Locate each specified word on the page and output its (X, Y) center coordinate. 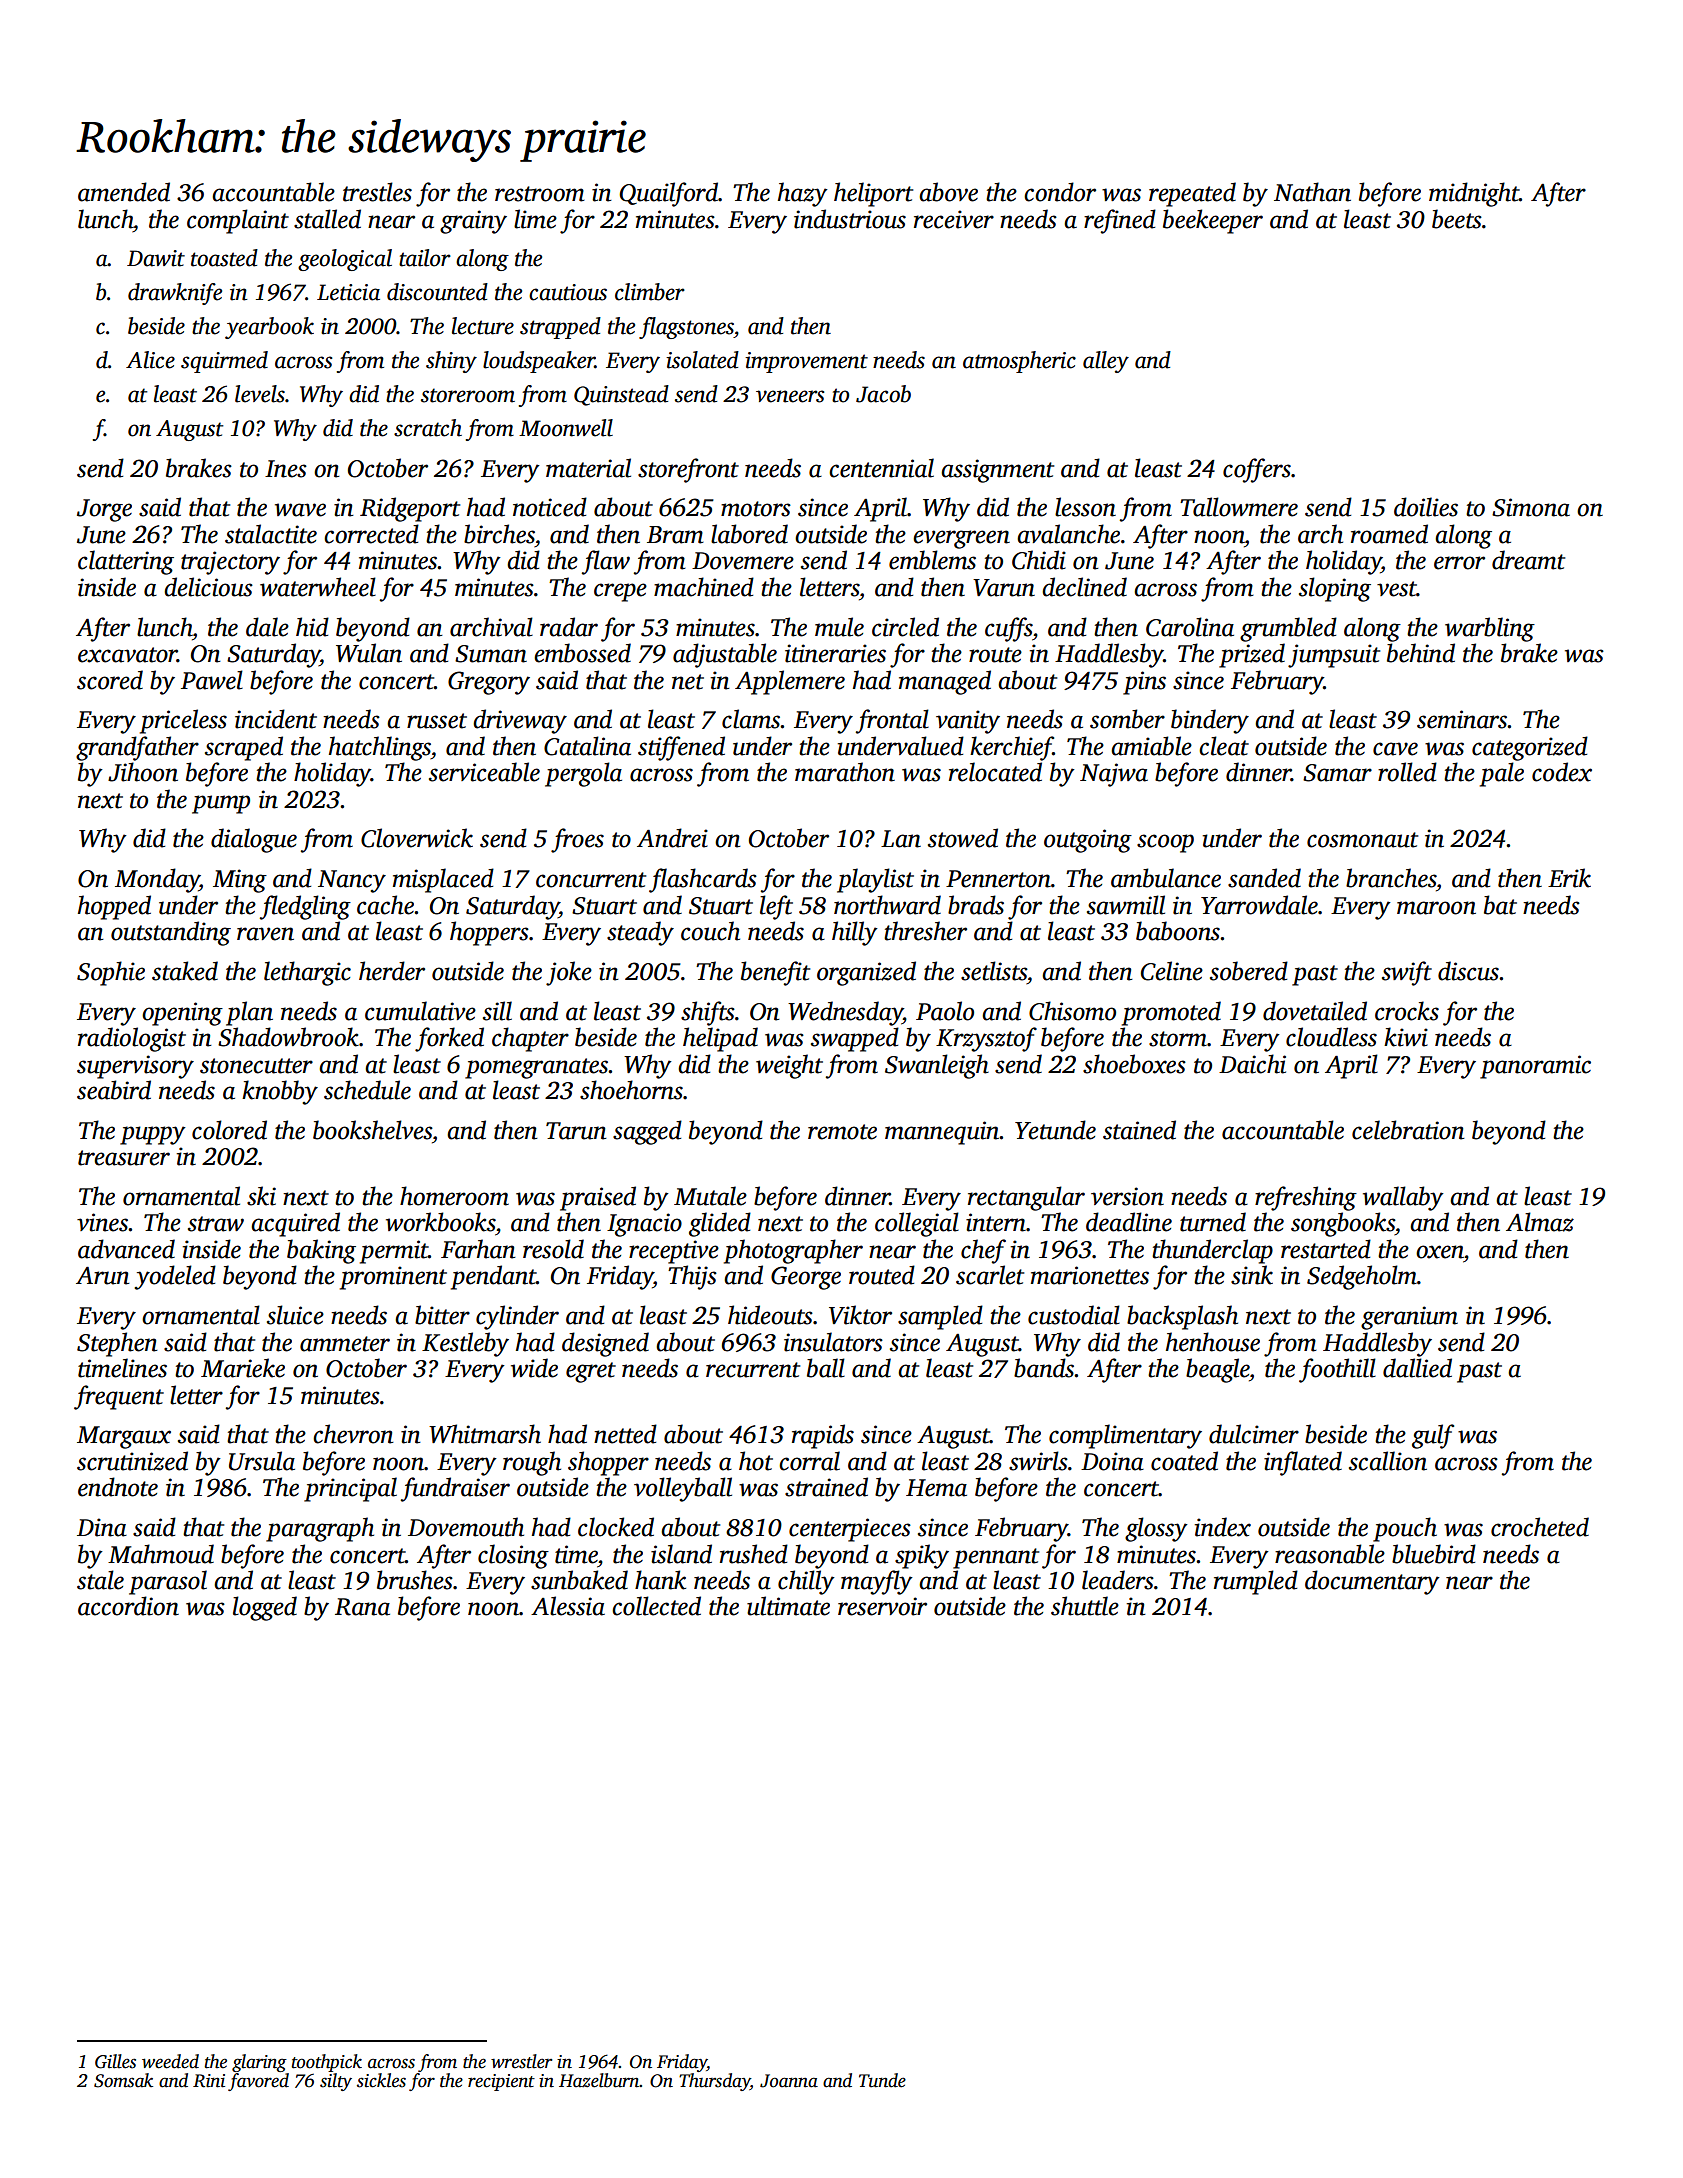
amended (124, 192)
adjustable (725, 655)
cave (1395, 749)
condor (1060, 192)
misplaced (443, 880)
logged (265, 1608)
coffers (1257, 470)
